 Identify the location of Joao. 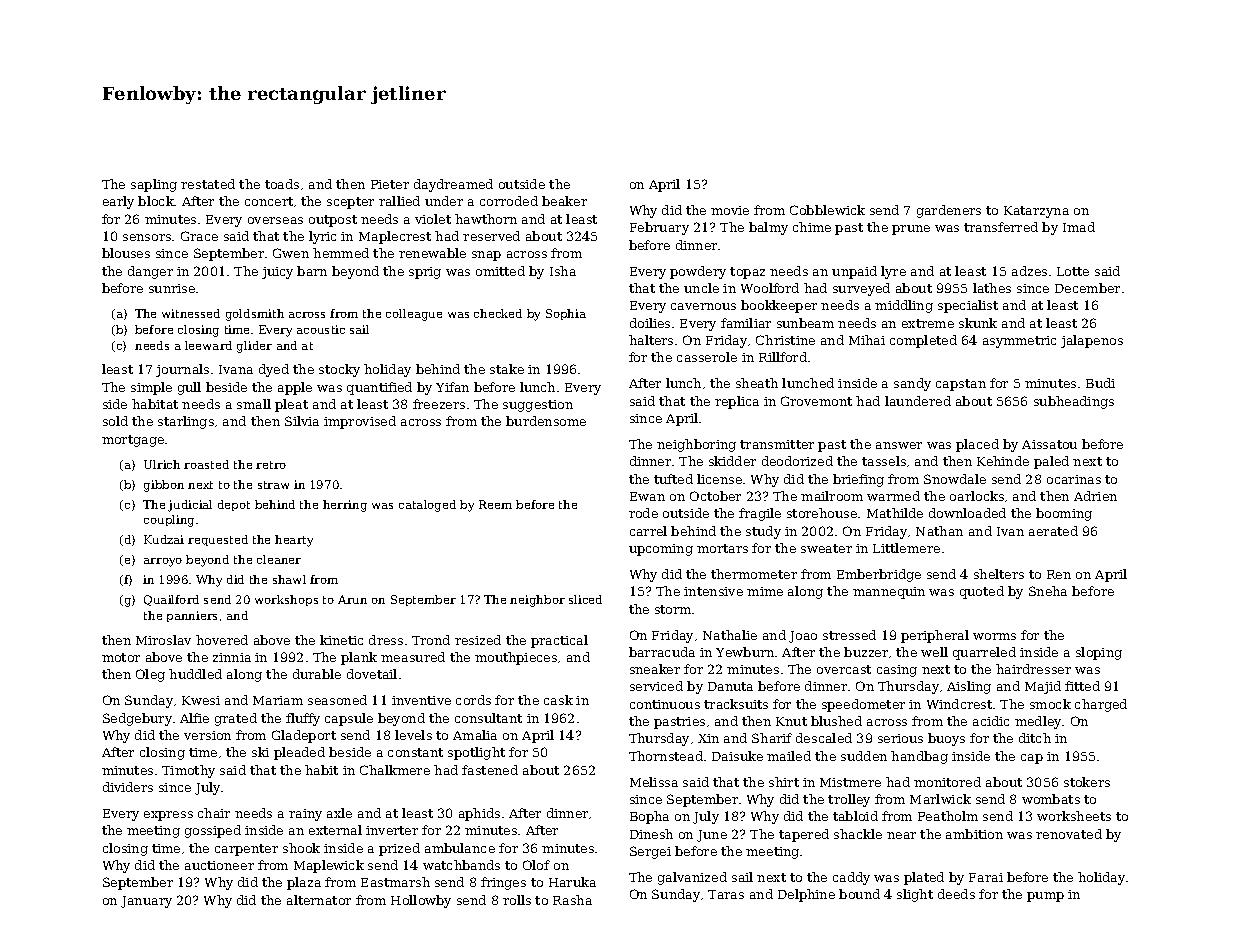
(803, 637).
